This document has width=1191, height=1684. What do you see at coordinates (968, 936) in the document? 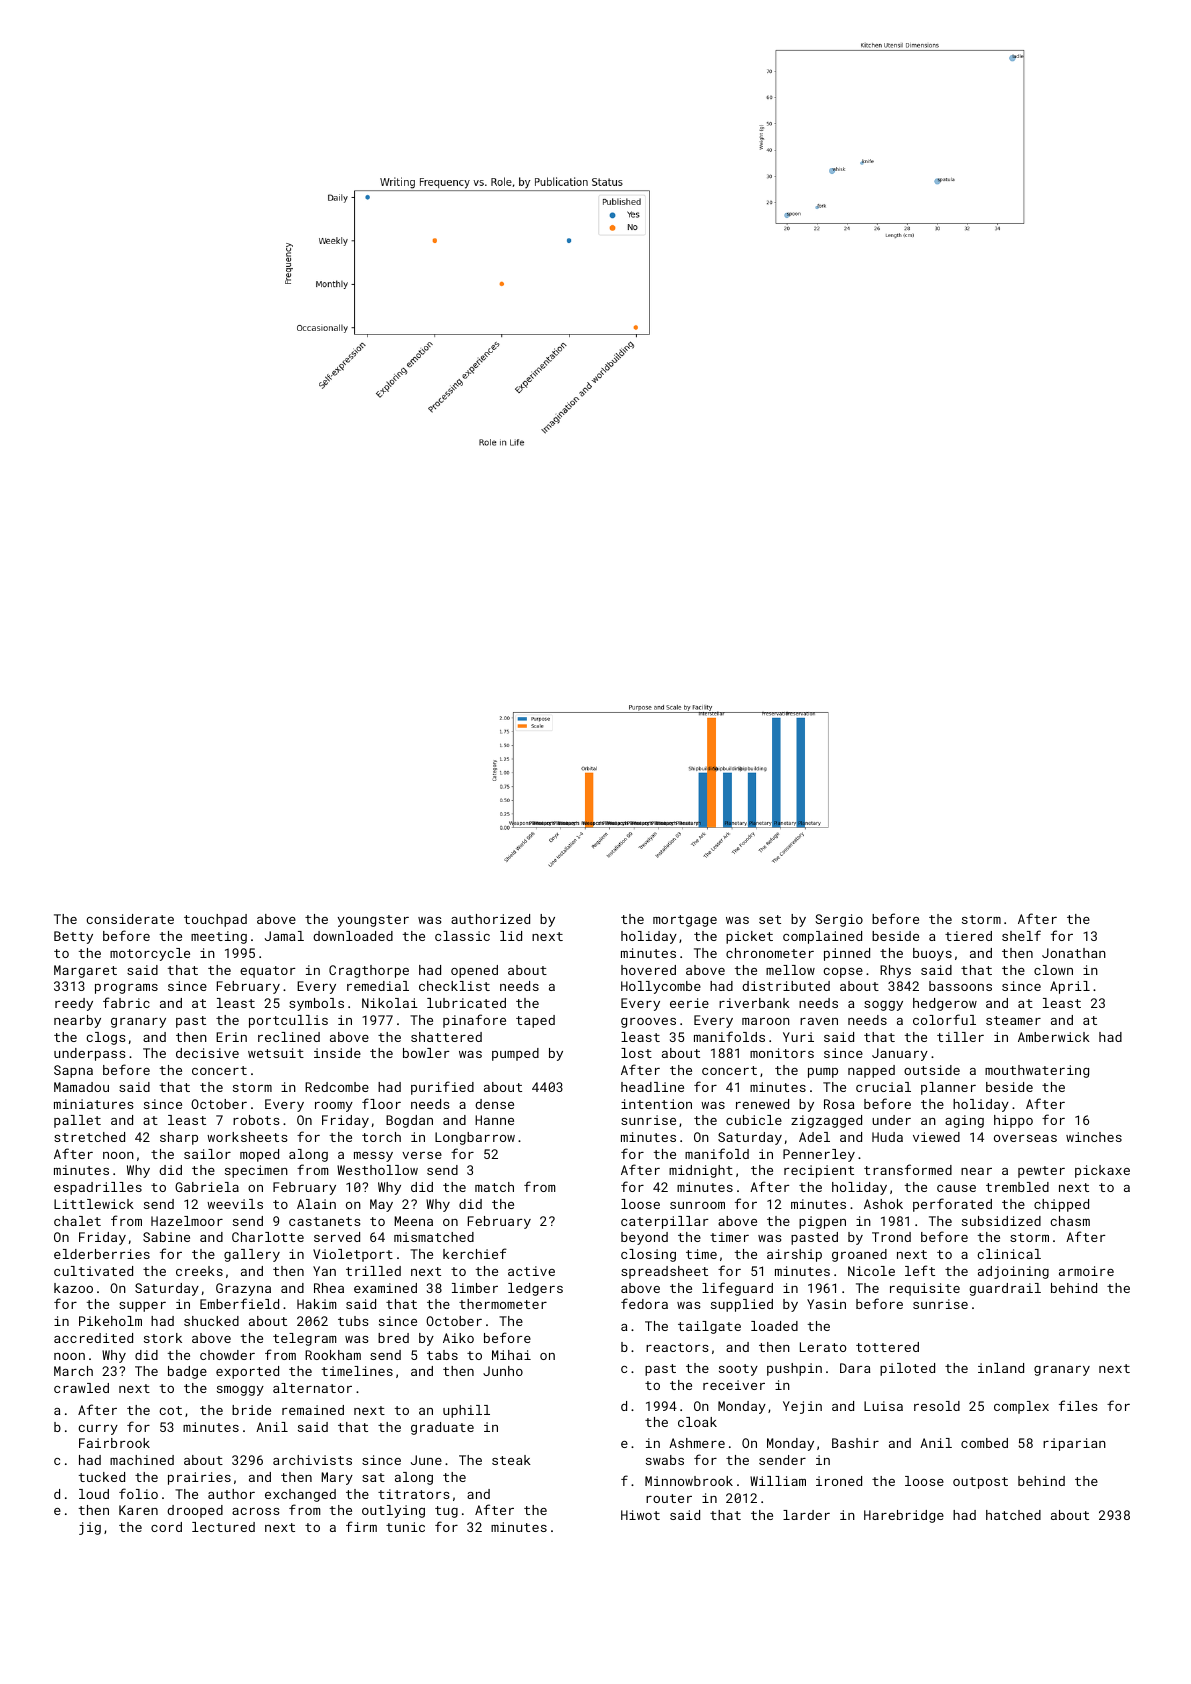
I see `tiered` at bounding box center [968, 936].
